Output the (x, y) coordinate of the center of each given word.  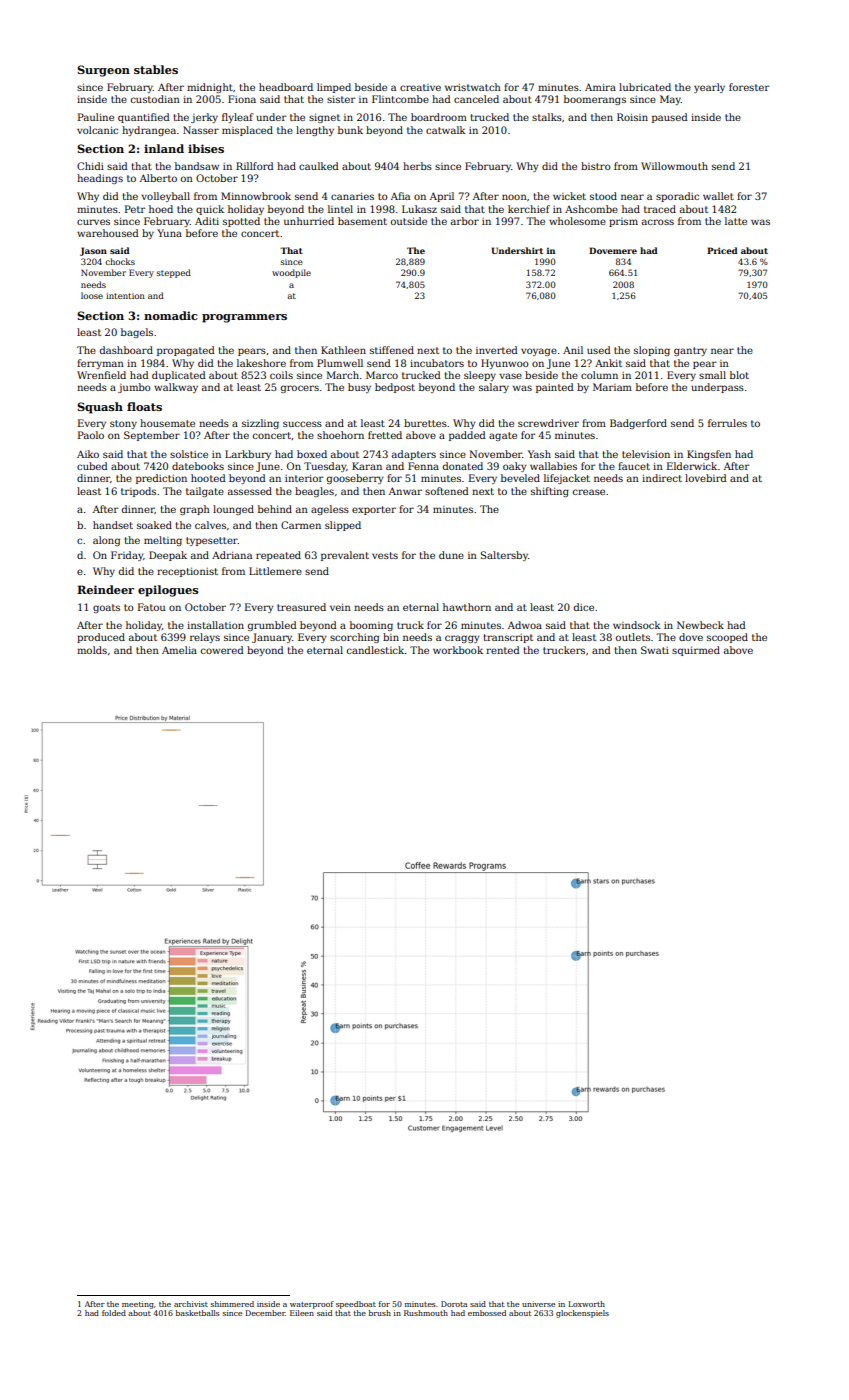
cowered (222, 650)
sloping (652, 351)
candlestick (375, 650)
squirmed (696, 651)
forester (749, 87)
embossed (487, 1313)
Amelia (179, 650)
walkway (176, 388)
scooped (727, 638)
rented (503, 650)
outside (409, 221)
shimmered (232, 1304)
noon (514, 197)
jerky (204, 118)
